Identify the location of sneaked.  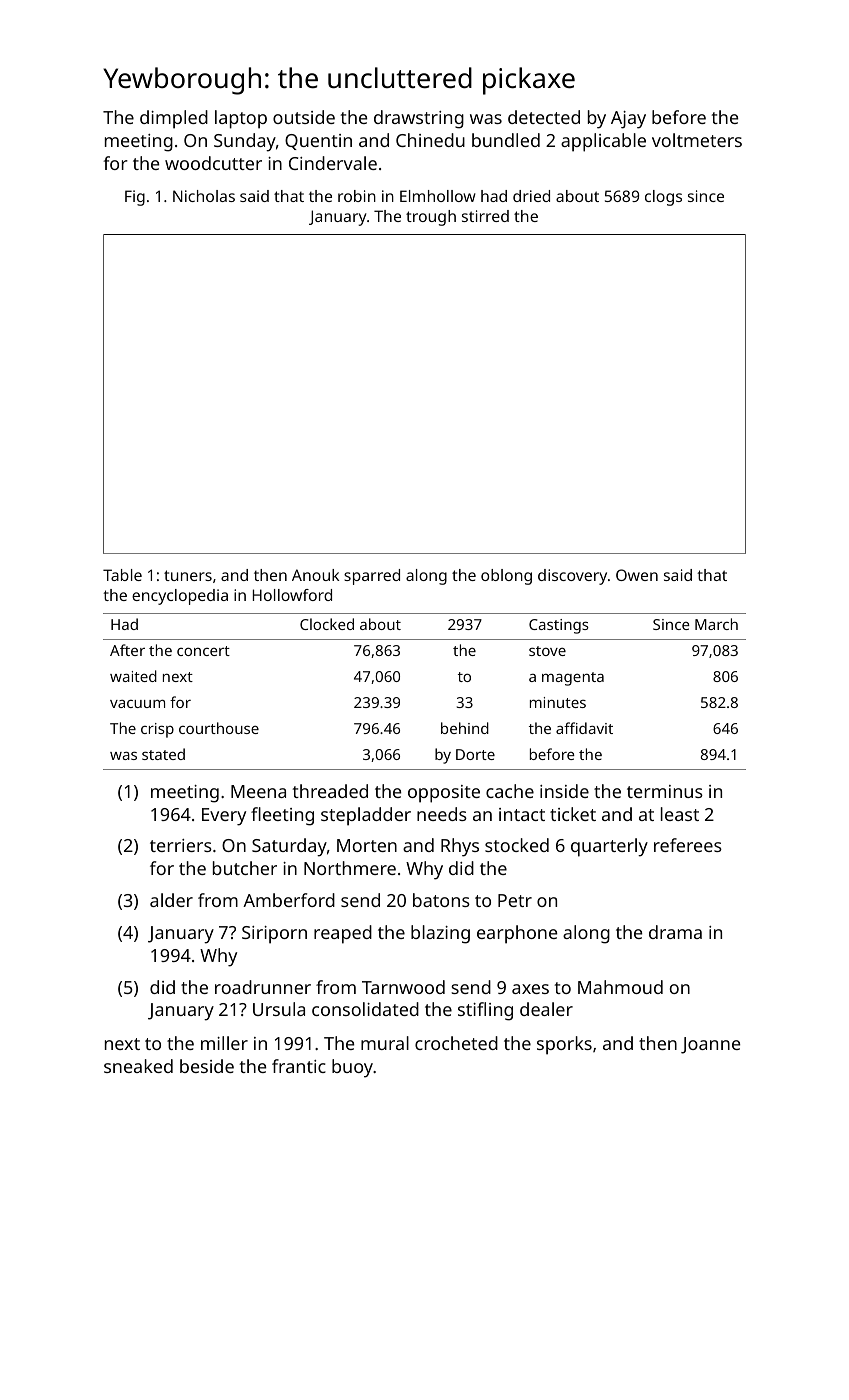
(138, 1066).
